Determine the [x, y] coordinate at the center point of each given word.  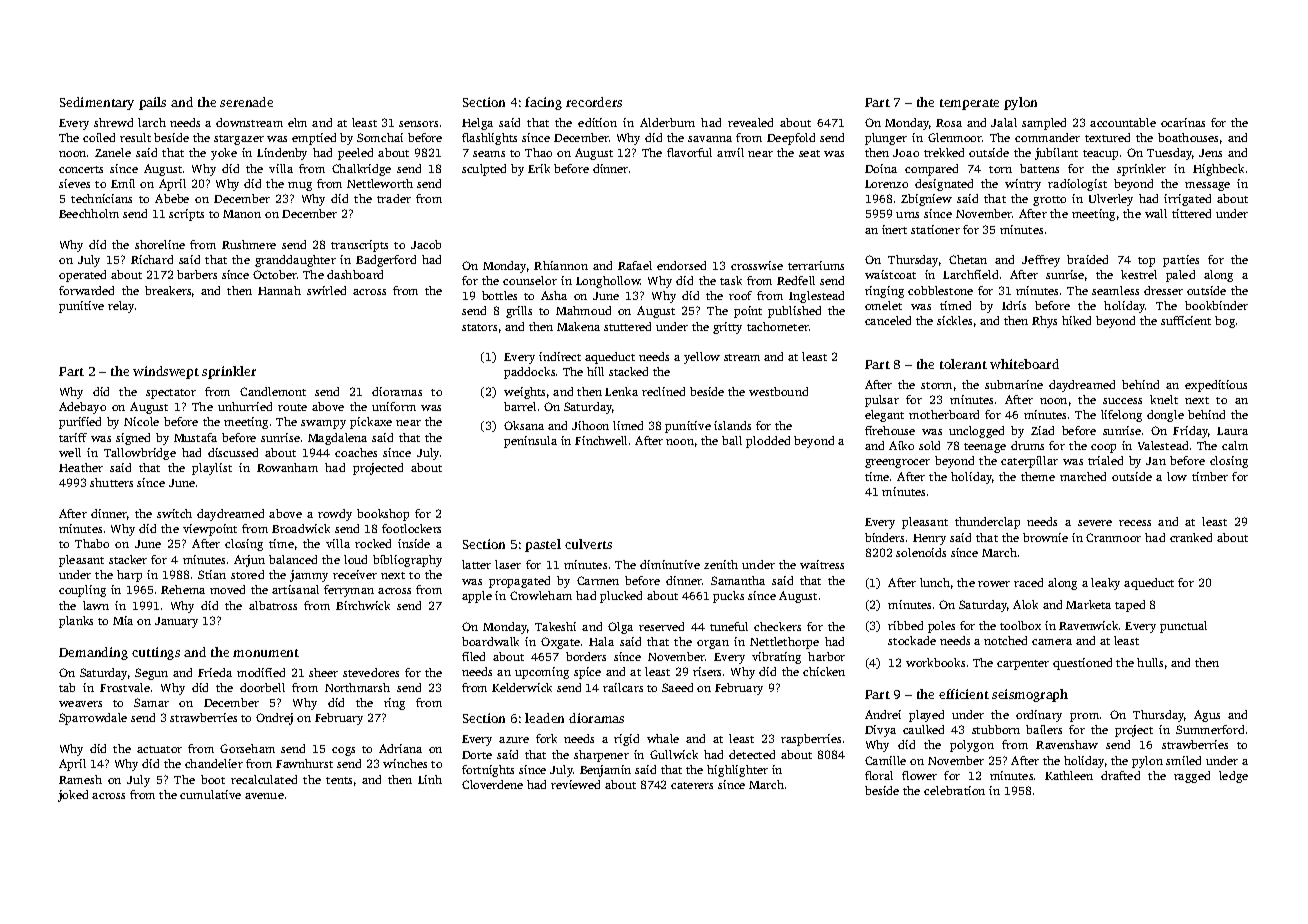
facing [543, 103]
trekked [944, 152]
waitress [822, 564]
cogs [343, 751]
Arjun [249, 561]
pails [152, 103]
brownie [1045, 537]
